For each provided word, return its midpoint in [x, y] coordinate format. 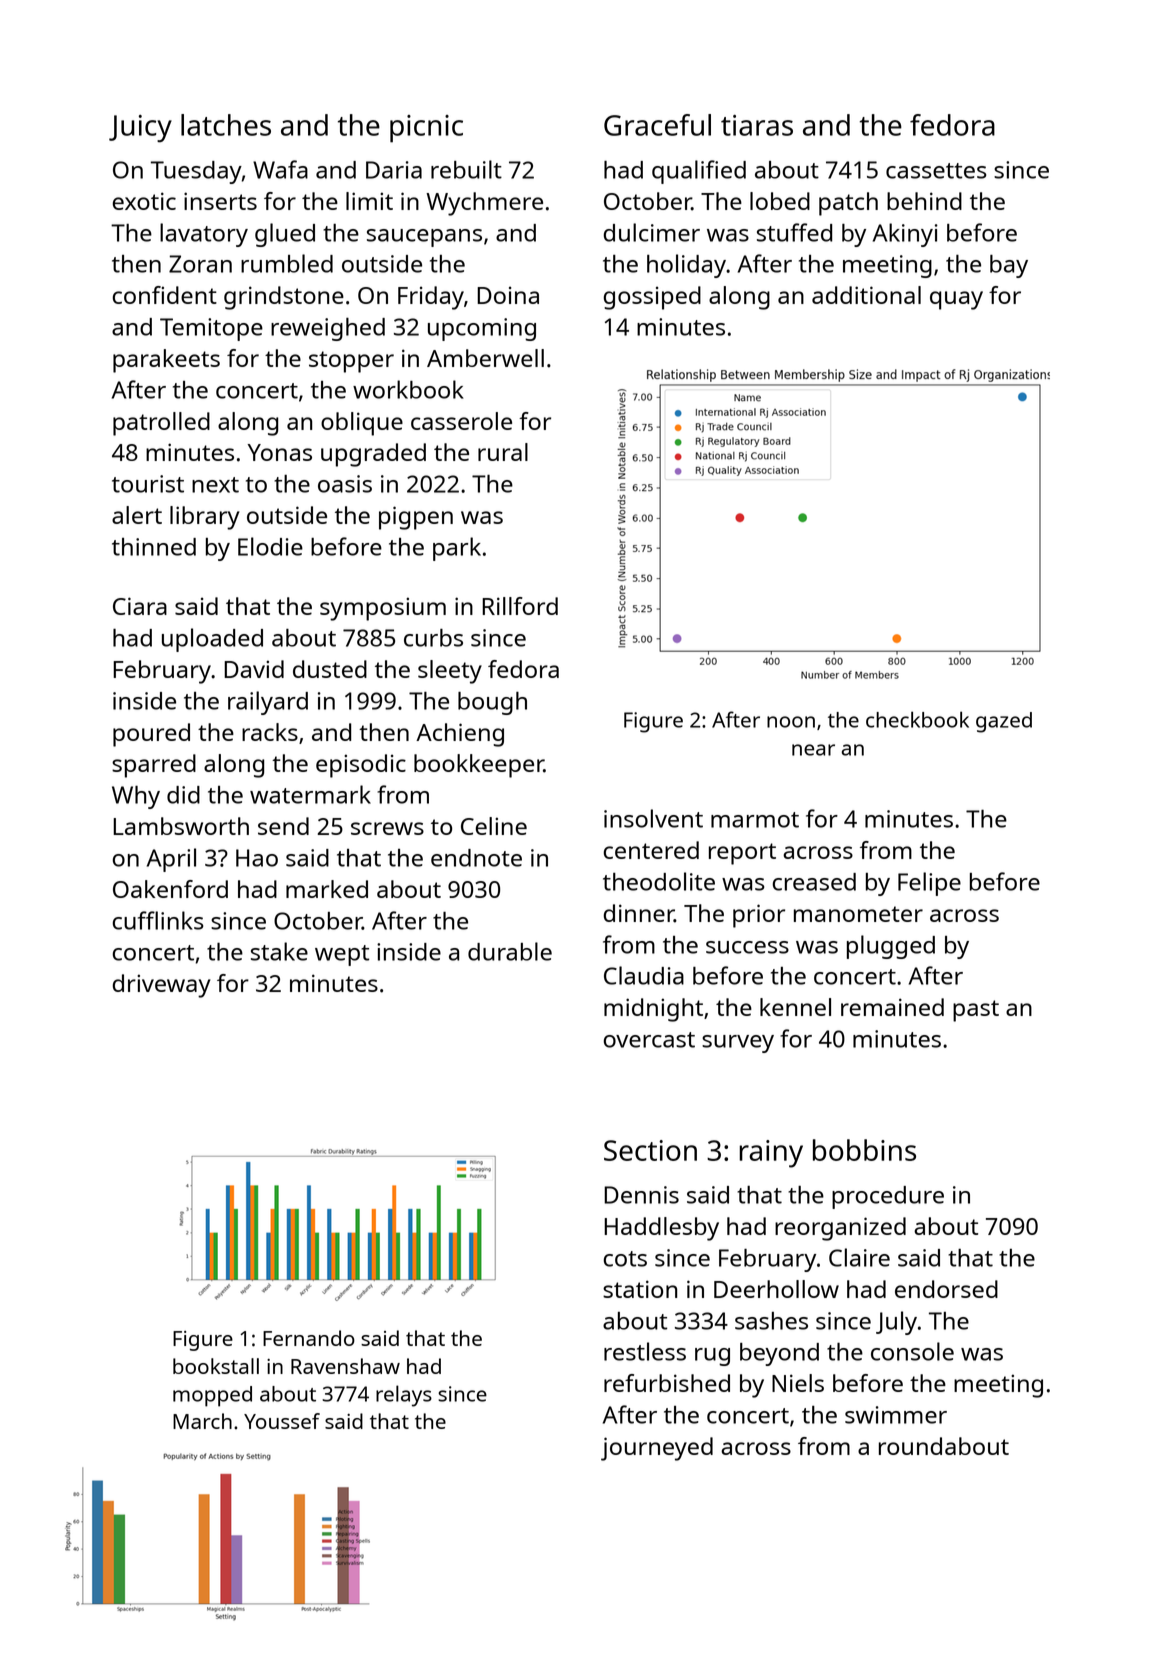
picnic [426, 129]
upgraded [373, 455]
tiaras [757, 125]
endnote [476, 858]
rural [503, 452]
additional [866, 295]
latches [226, 125]
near [813, 750]
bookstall [216, 1366]
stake [279, 951]
